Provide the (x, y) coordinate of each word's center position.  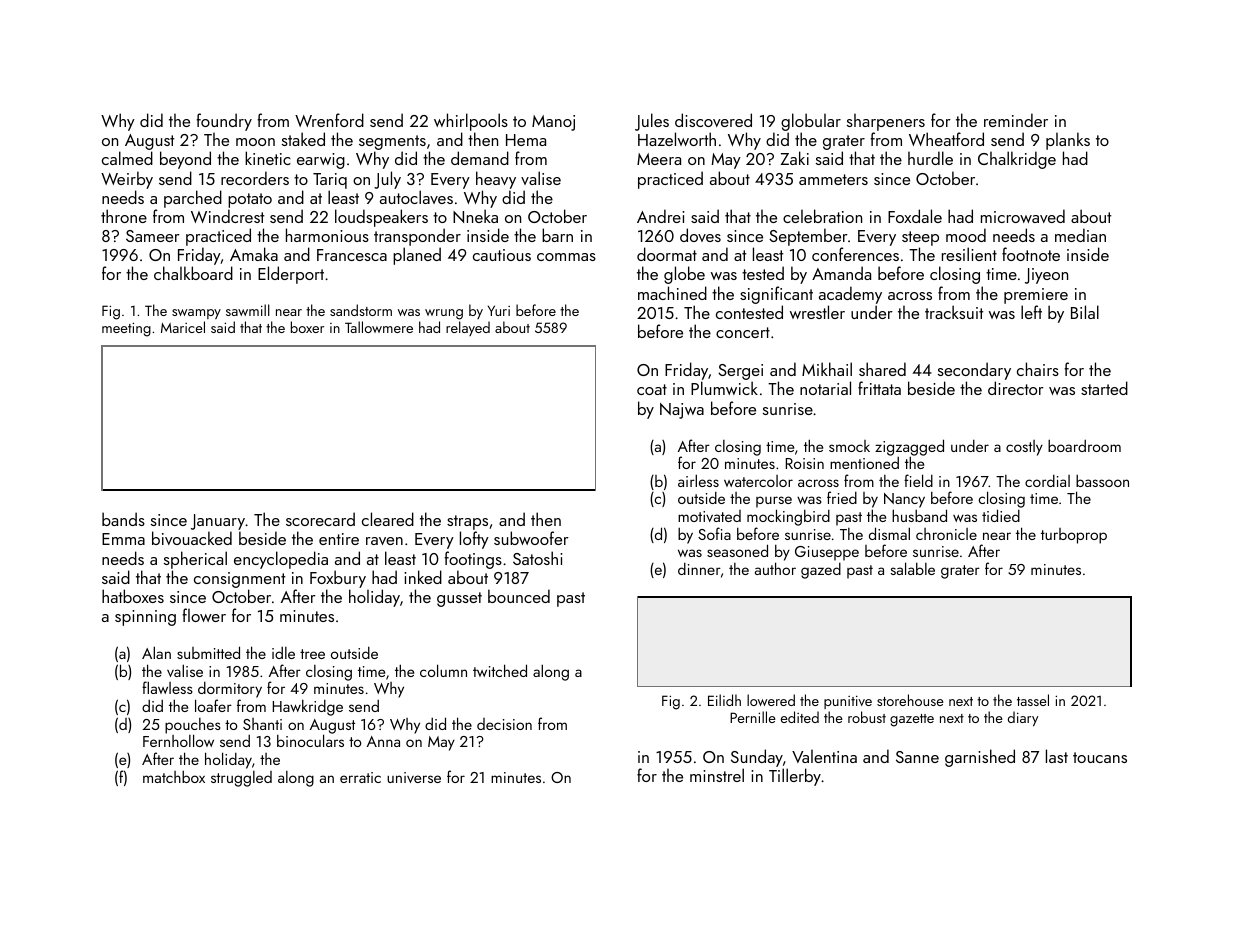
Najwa (682, 411)
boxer (307, 327)
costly (1024, 448)
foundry (224, 122)
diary (1023, 718)
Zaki (795, 158)
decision (504, 724)
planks (1068, 142)
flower (204, 615)
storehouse (910, 700)
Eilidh (724, 700)
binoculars (310, 741)
